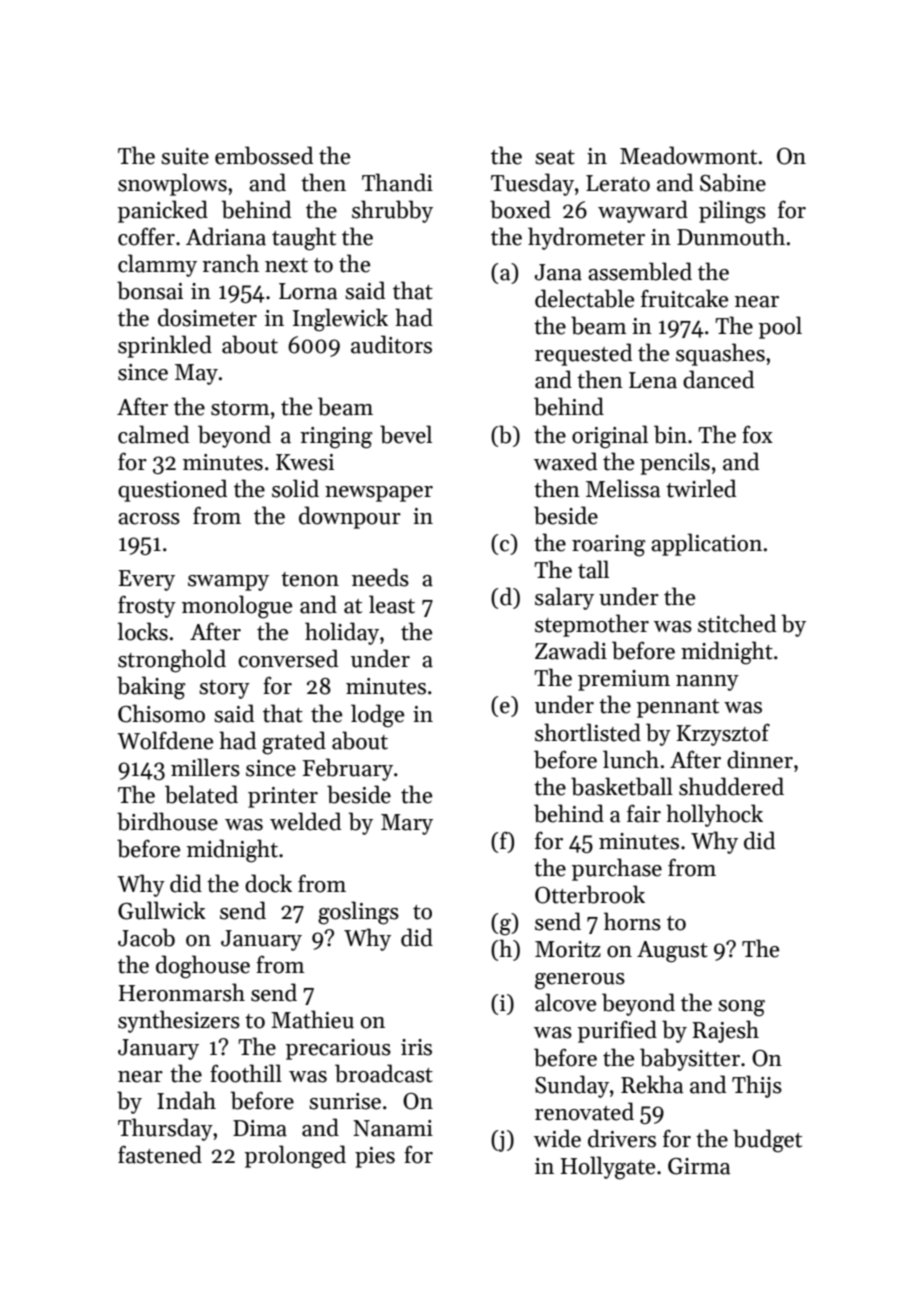  What do you see at coordinates (623, 488) in the image?
I see `Melissa` at bounding box center [623, 488].
